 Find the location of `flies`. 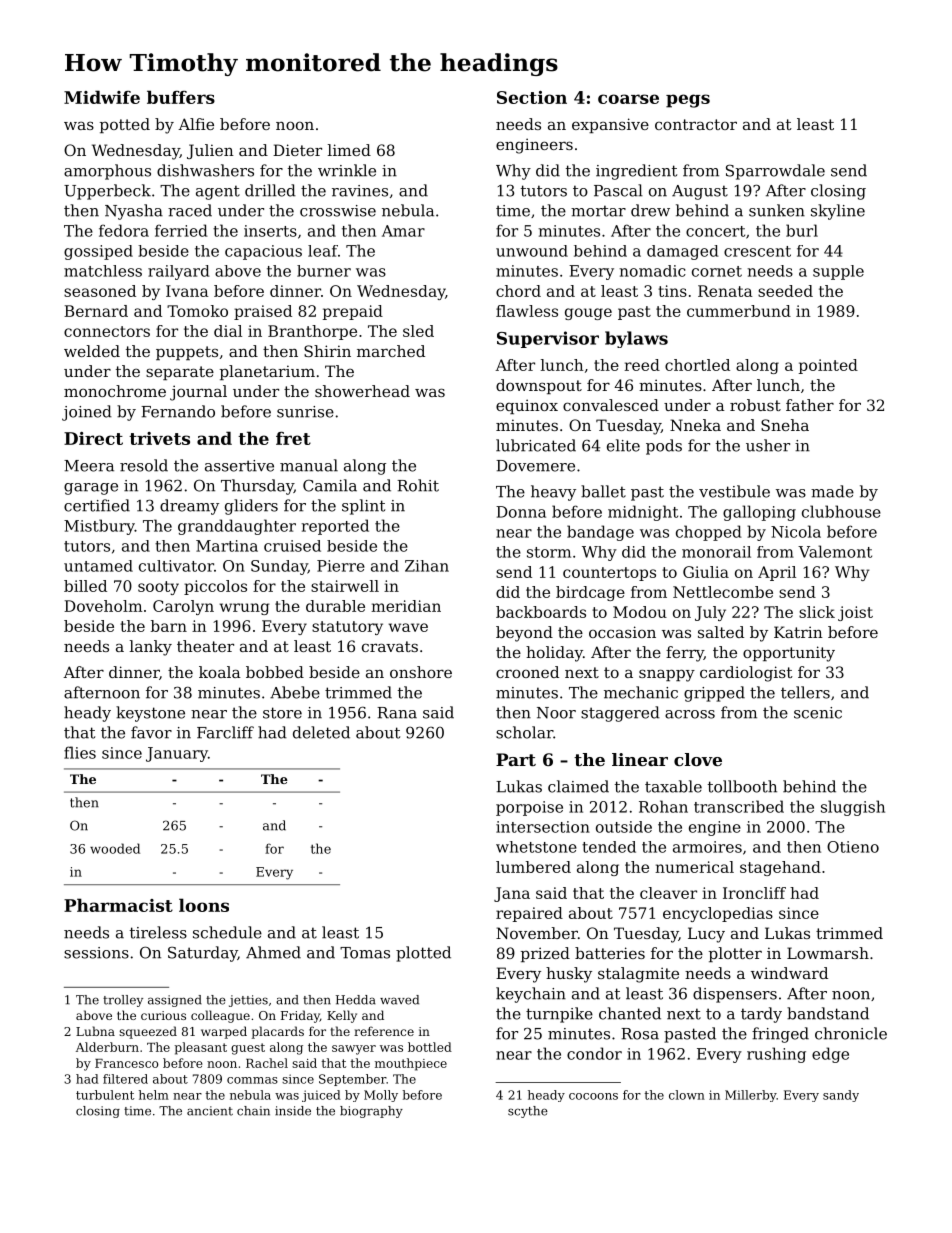

flies is located at coordinates (80, 752).
